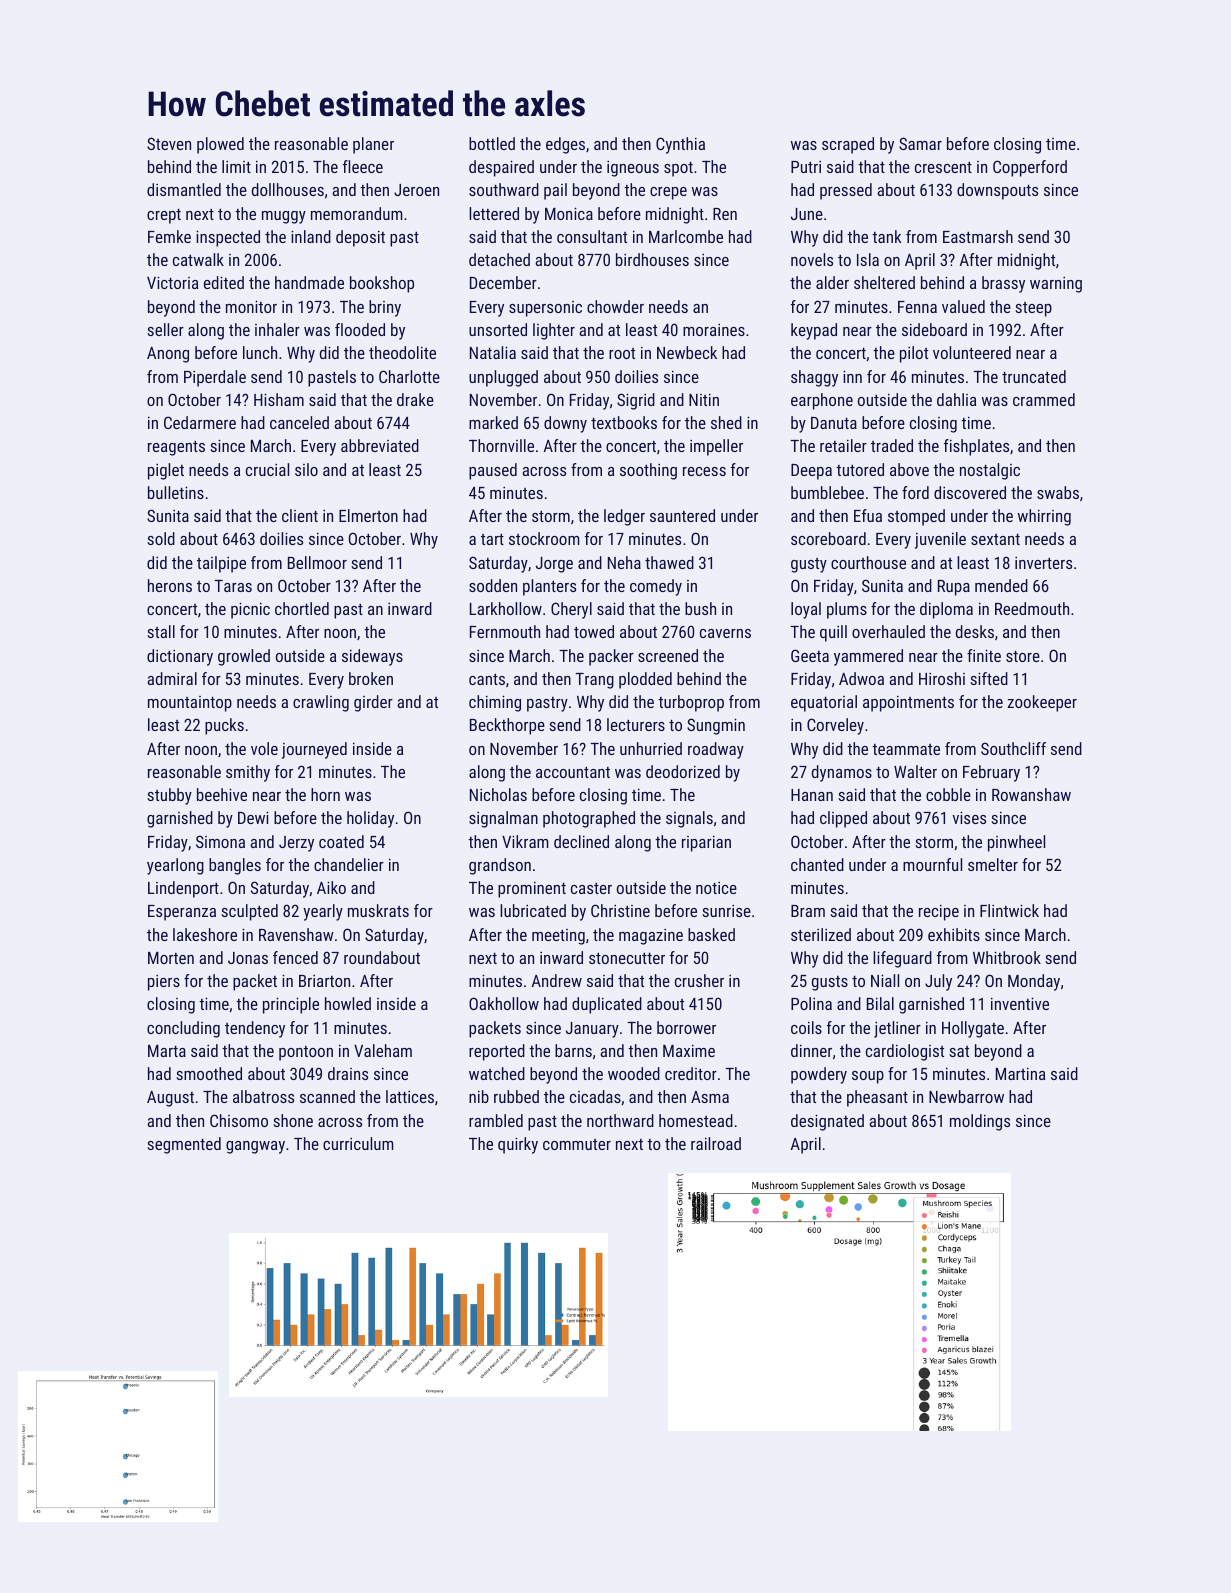  I want to click on chanted, so click(817, 864).
